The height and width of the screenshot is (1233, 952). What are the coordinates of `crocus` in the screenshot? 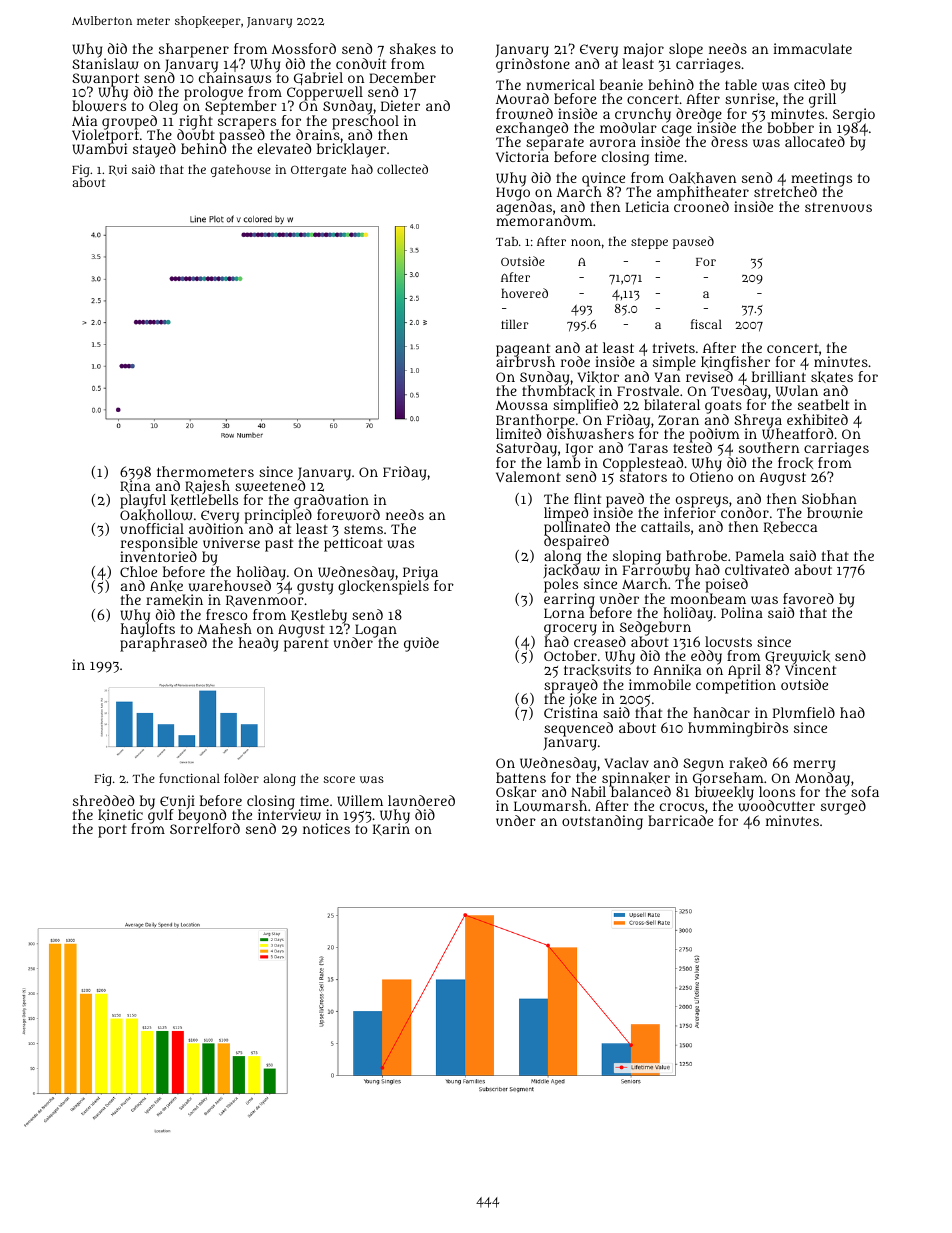 It's located at (682, 807).
